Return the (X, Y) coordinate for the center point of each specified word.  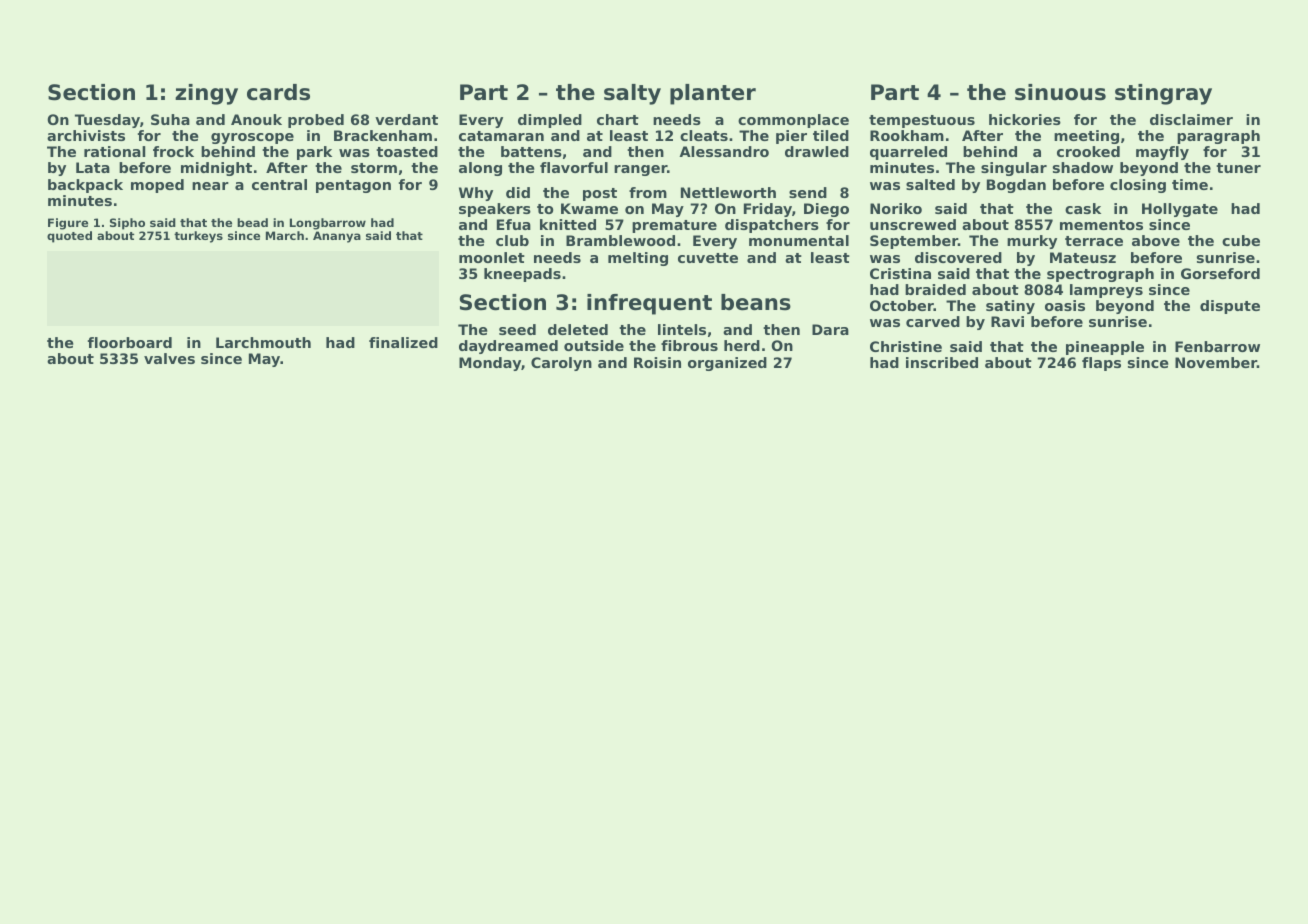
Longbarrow (328, 224)
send (808, 192)
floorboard (130, 342)
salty (632, 94)
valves (169, 358)
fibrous (689, 345)
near (210, 186)
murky (1032, 242)
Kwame (589, 208)
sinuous (1060, 92)
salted (930, 184)
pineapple (1105, 348)
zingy (206, 94)
